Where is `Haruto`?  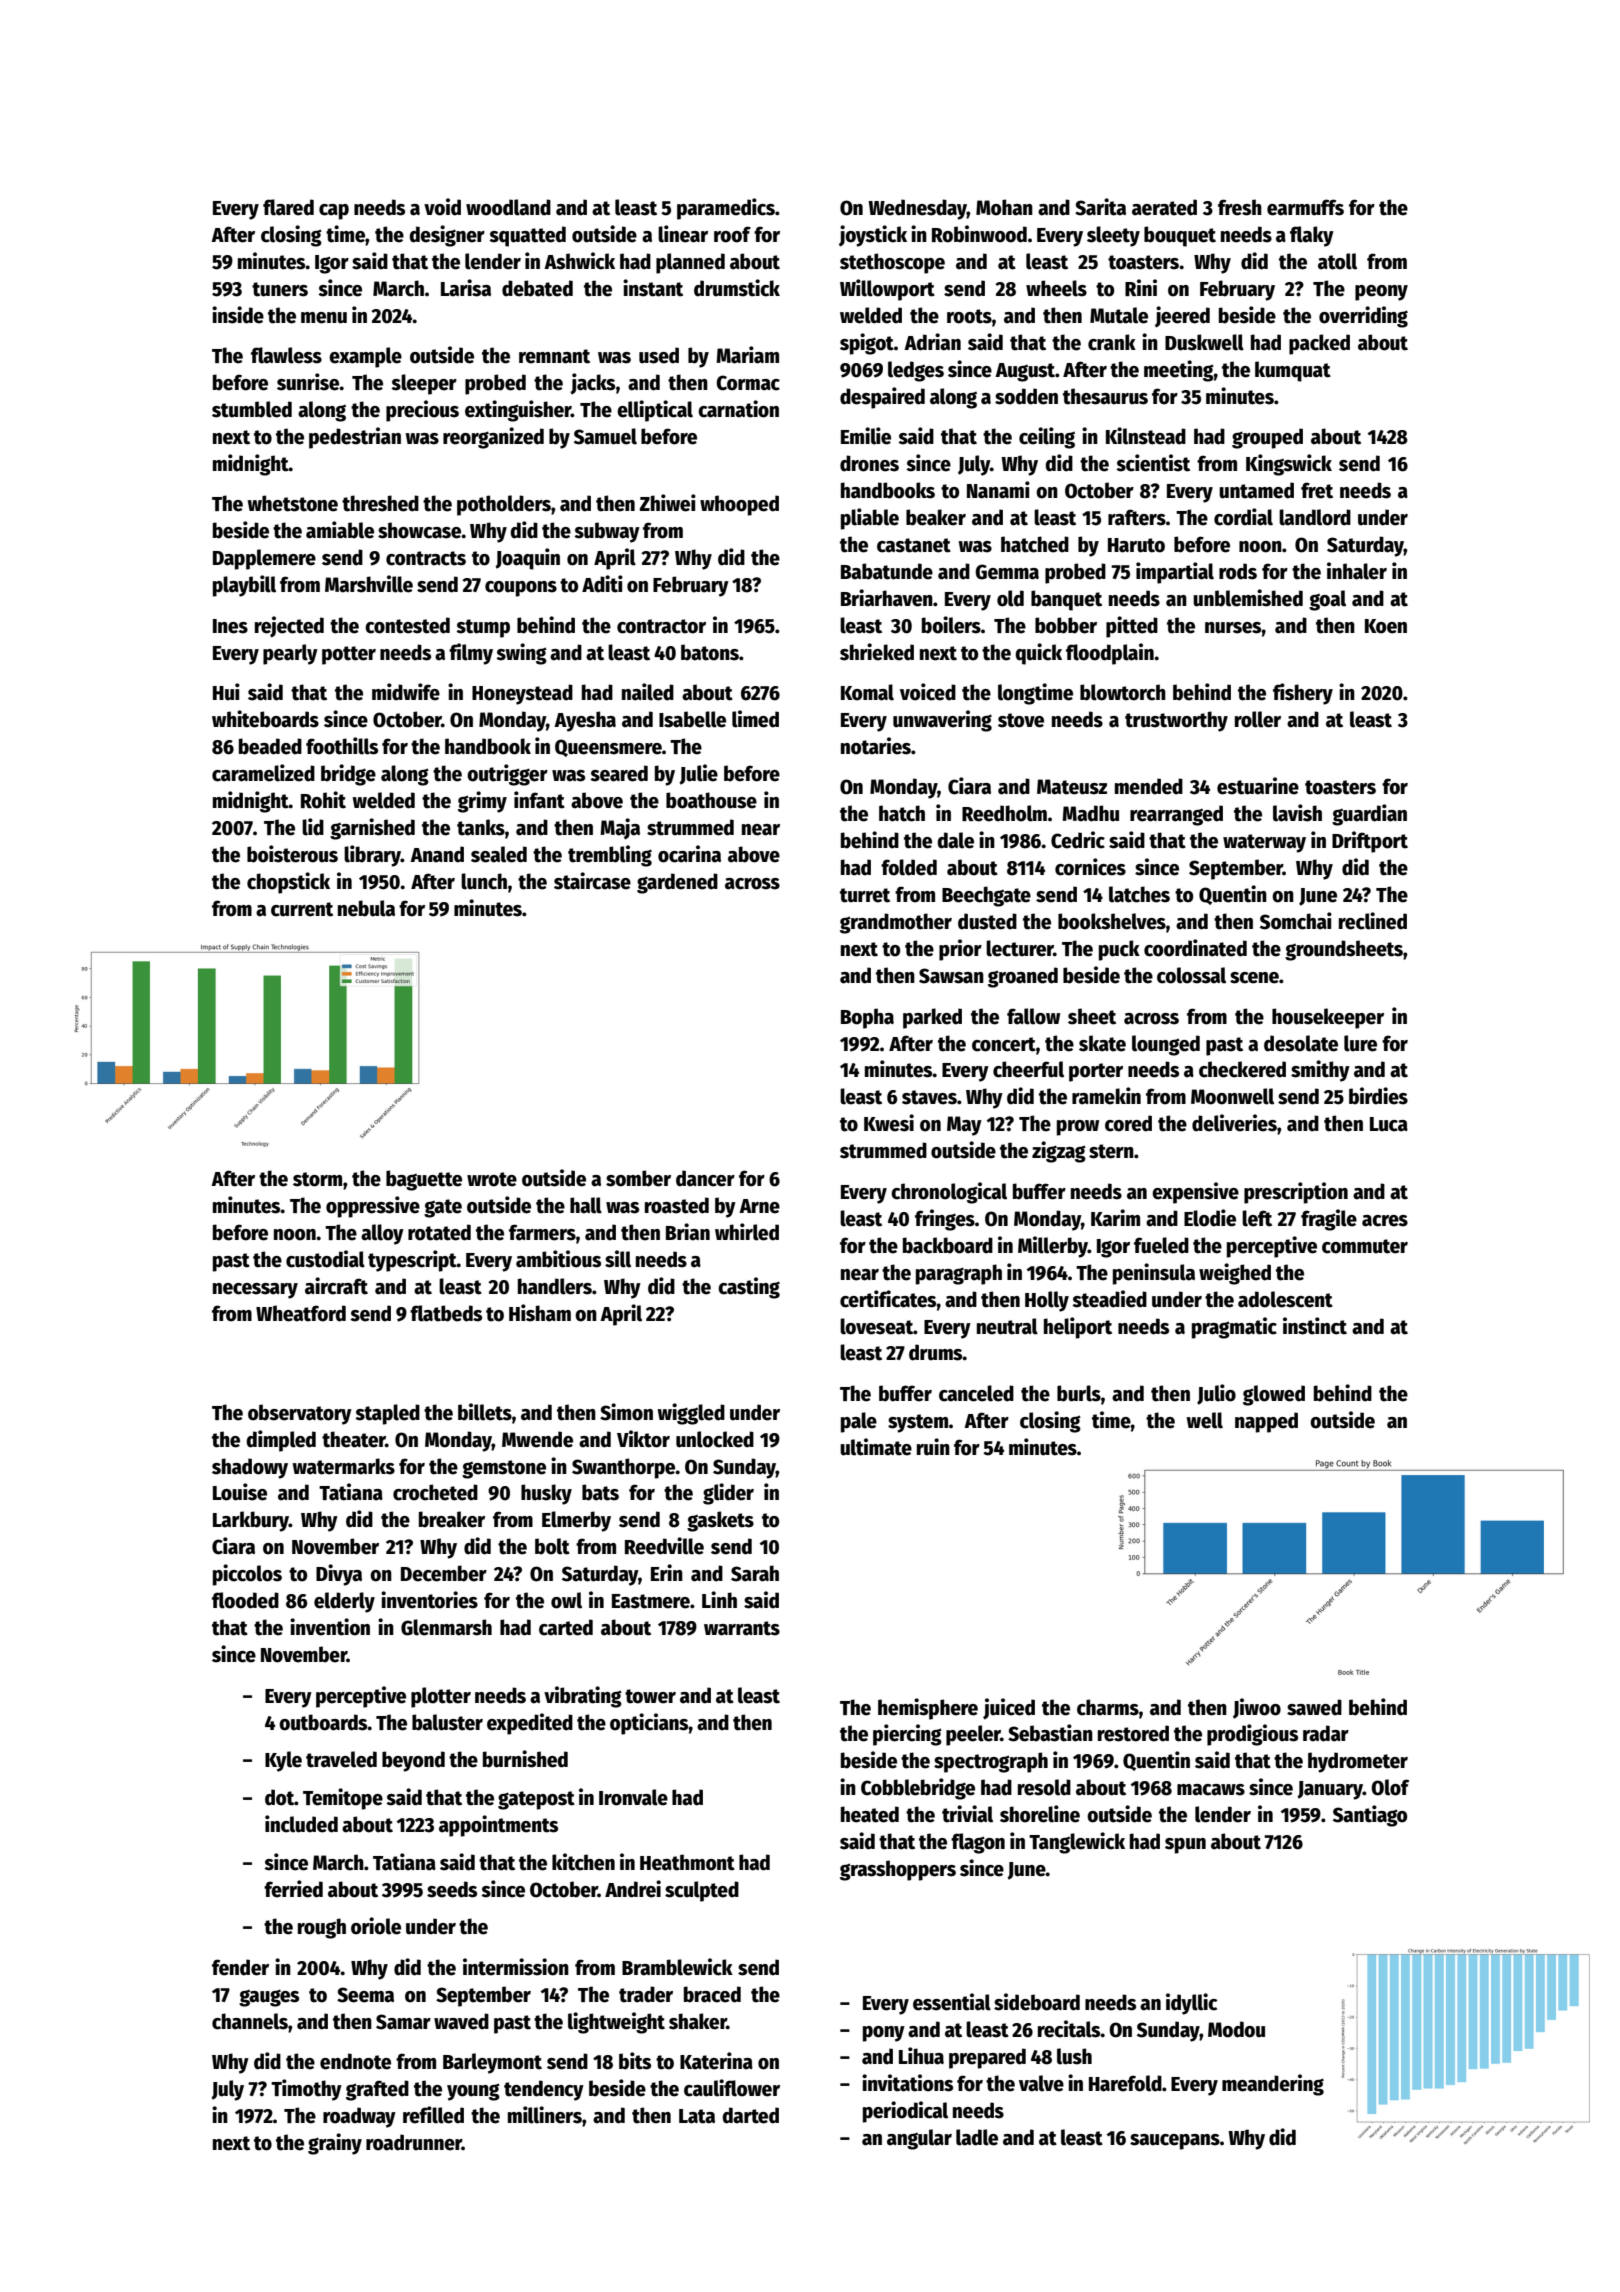
Haruto is located at coordinates (1136, 545).
